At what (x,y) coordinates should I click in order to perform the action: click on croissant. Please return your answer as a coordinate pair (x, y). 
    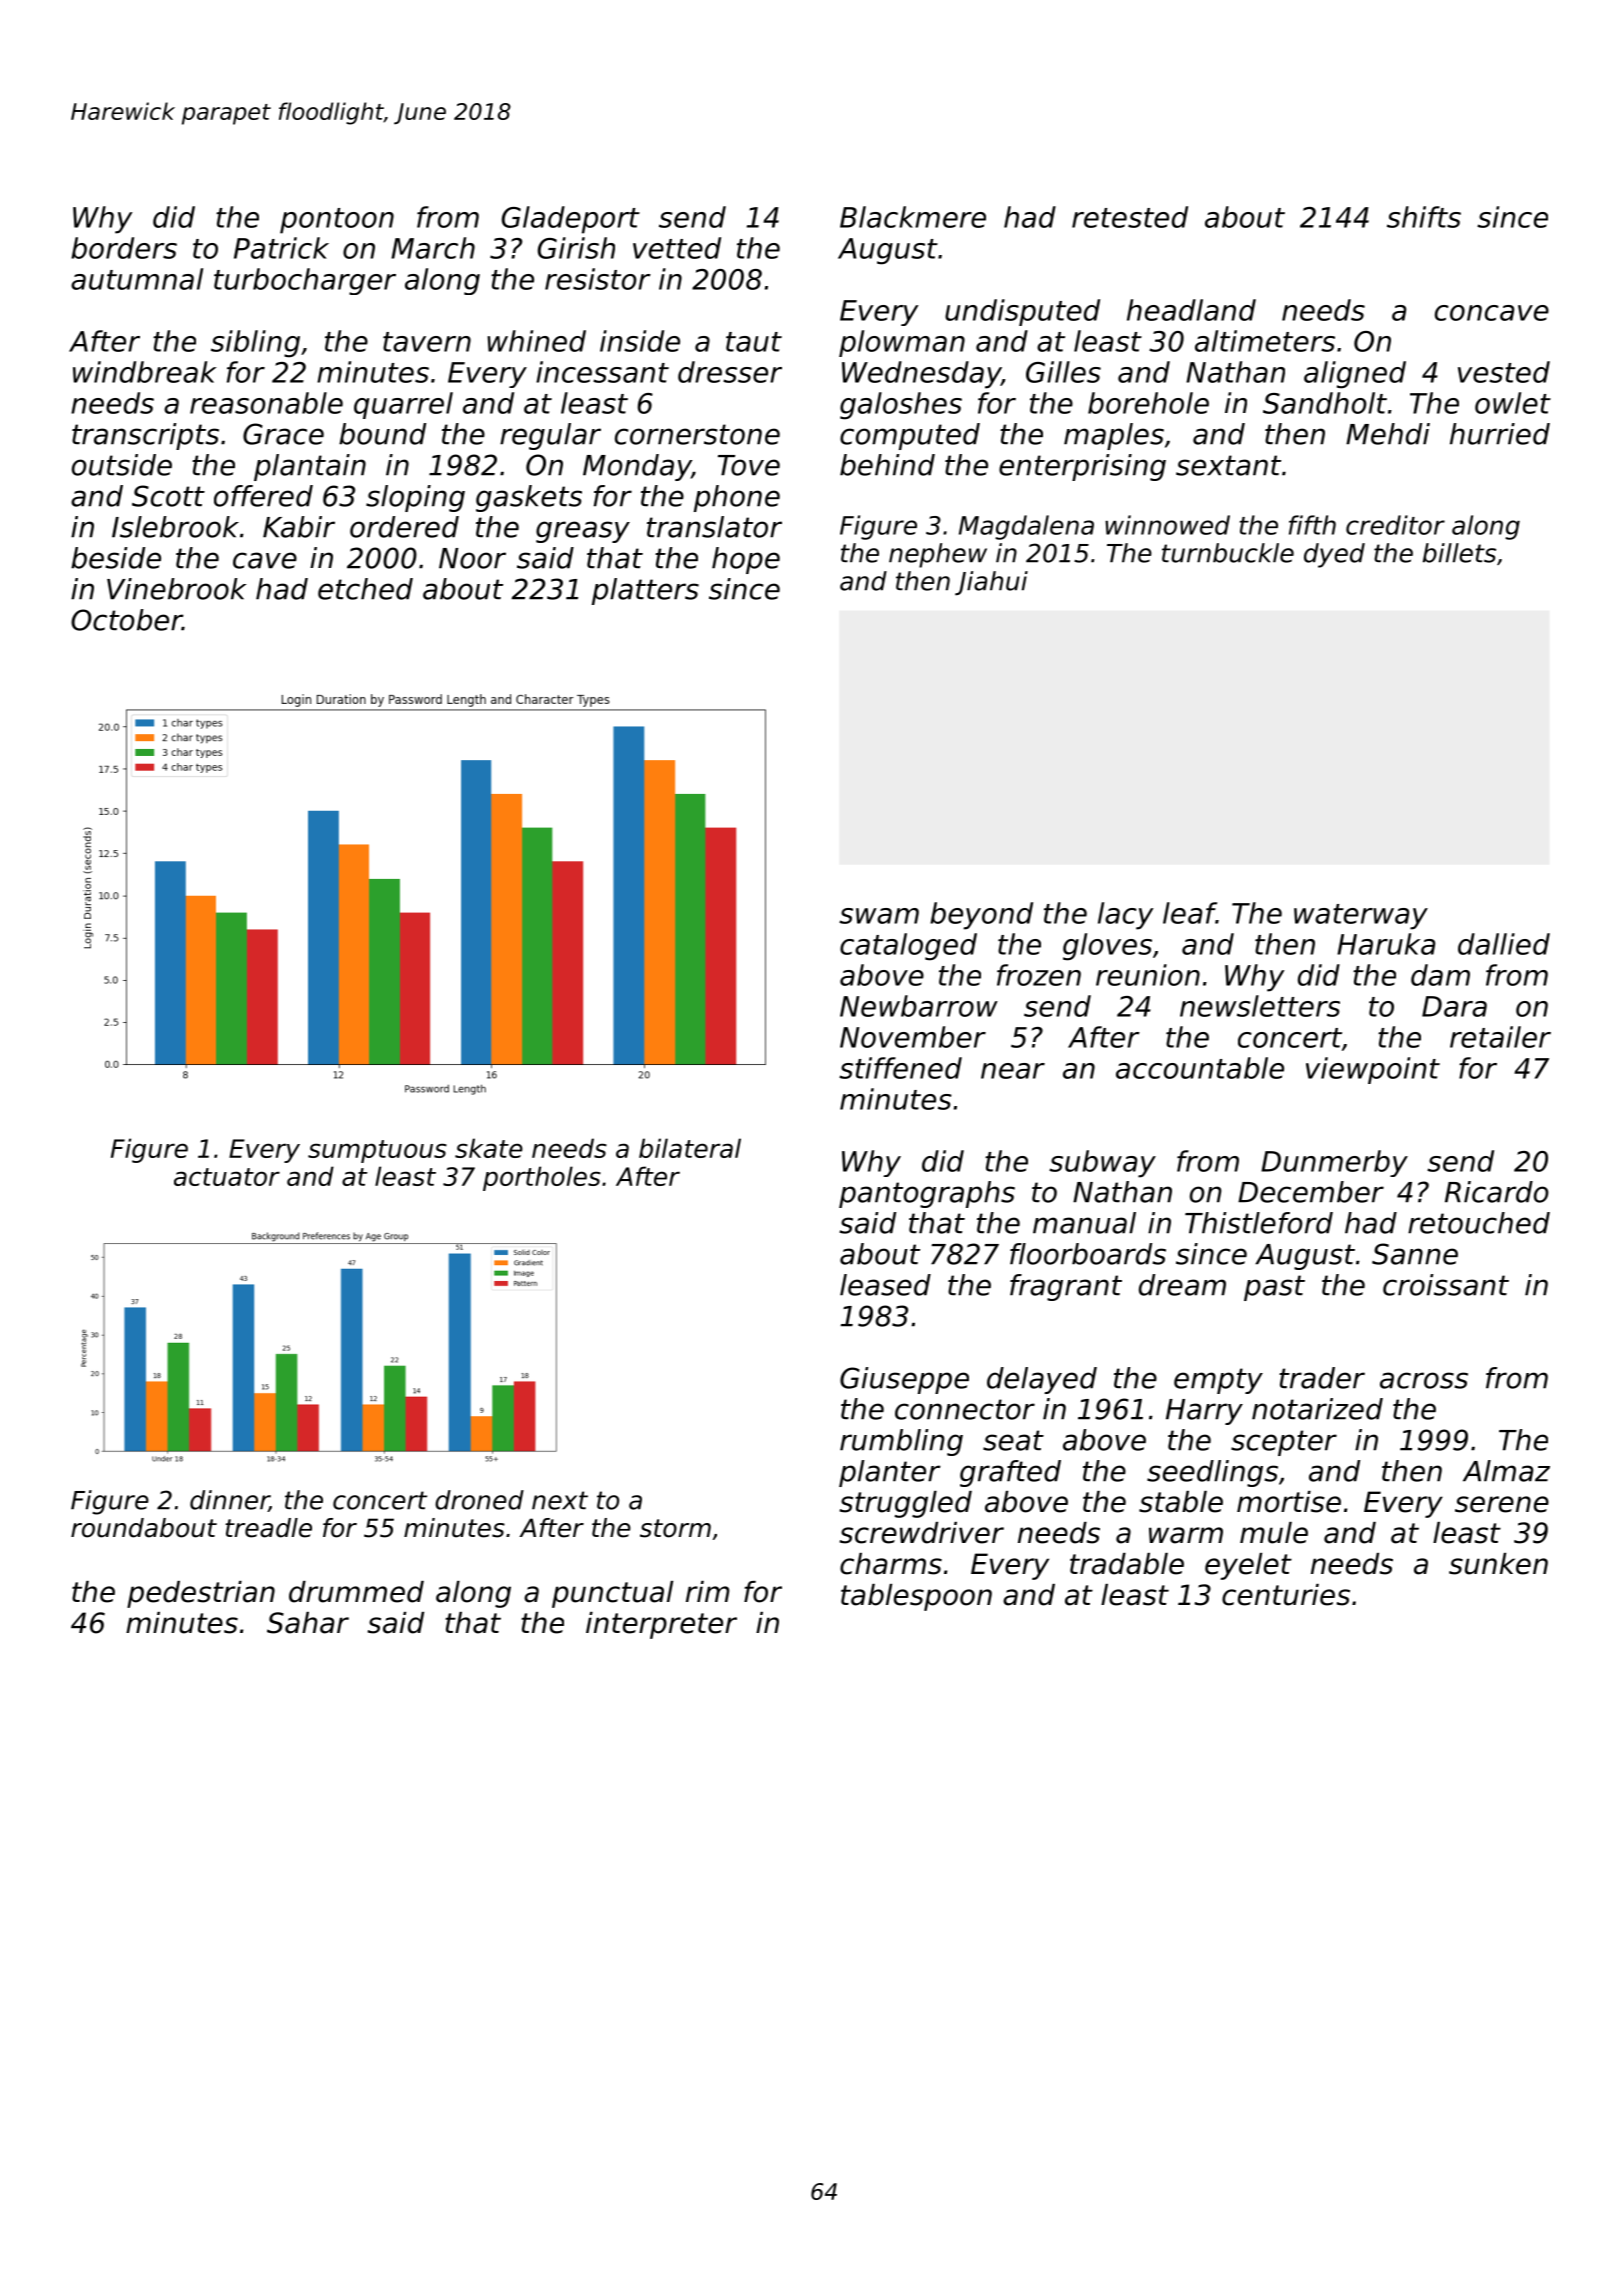
    Looking at the image, I should click on (1446, 1285).
